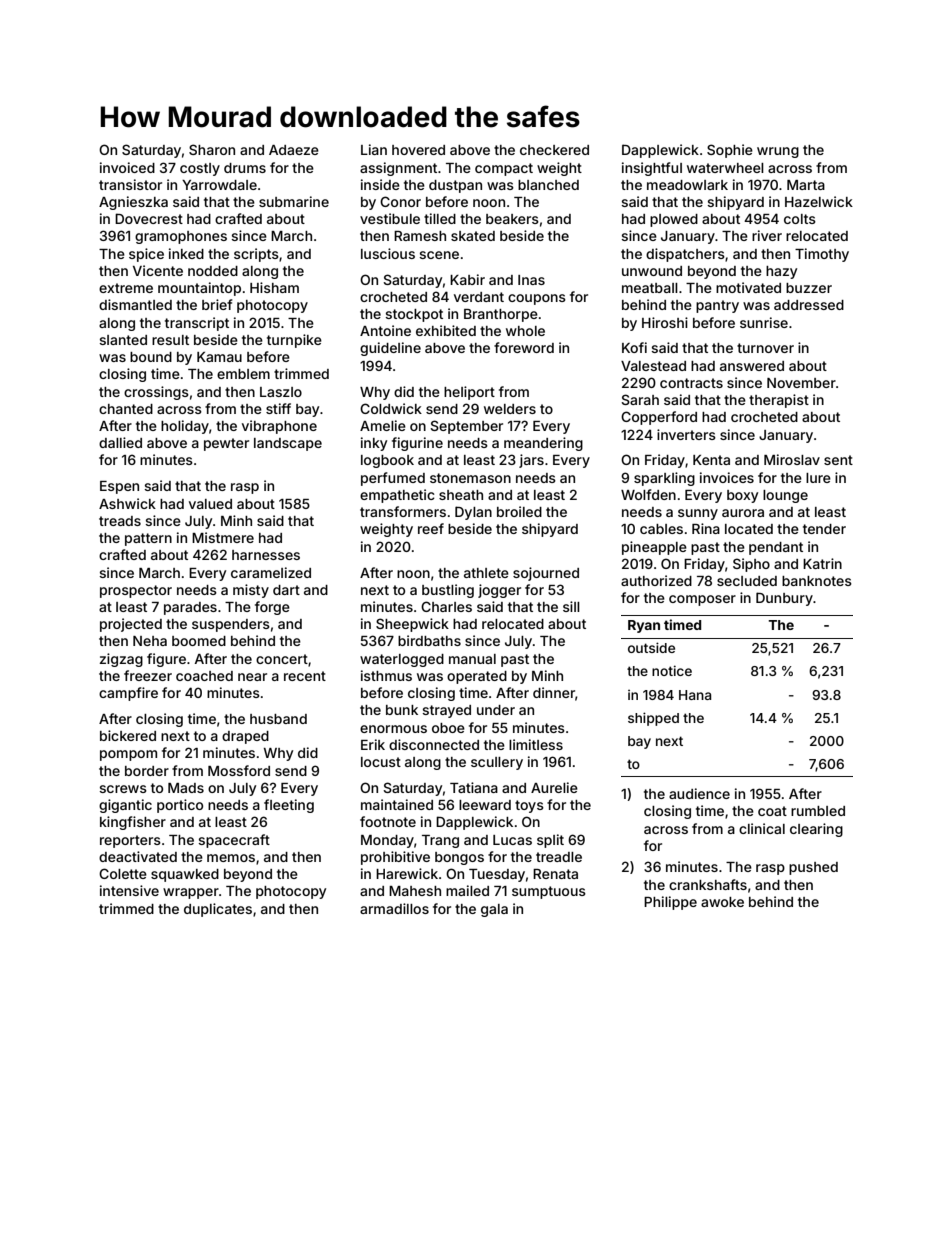  What do you see at coordinates (813, 868) in the screenshot?
I see `pushed` at bounding box center [813, 868].
